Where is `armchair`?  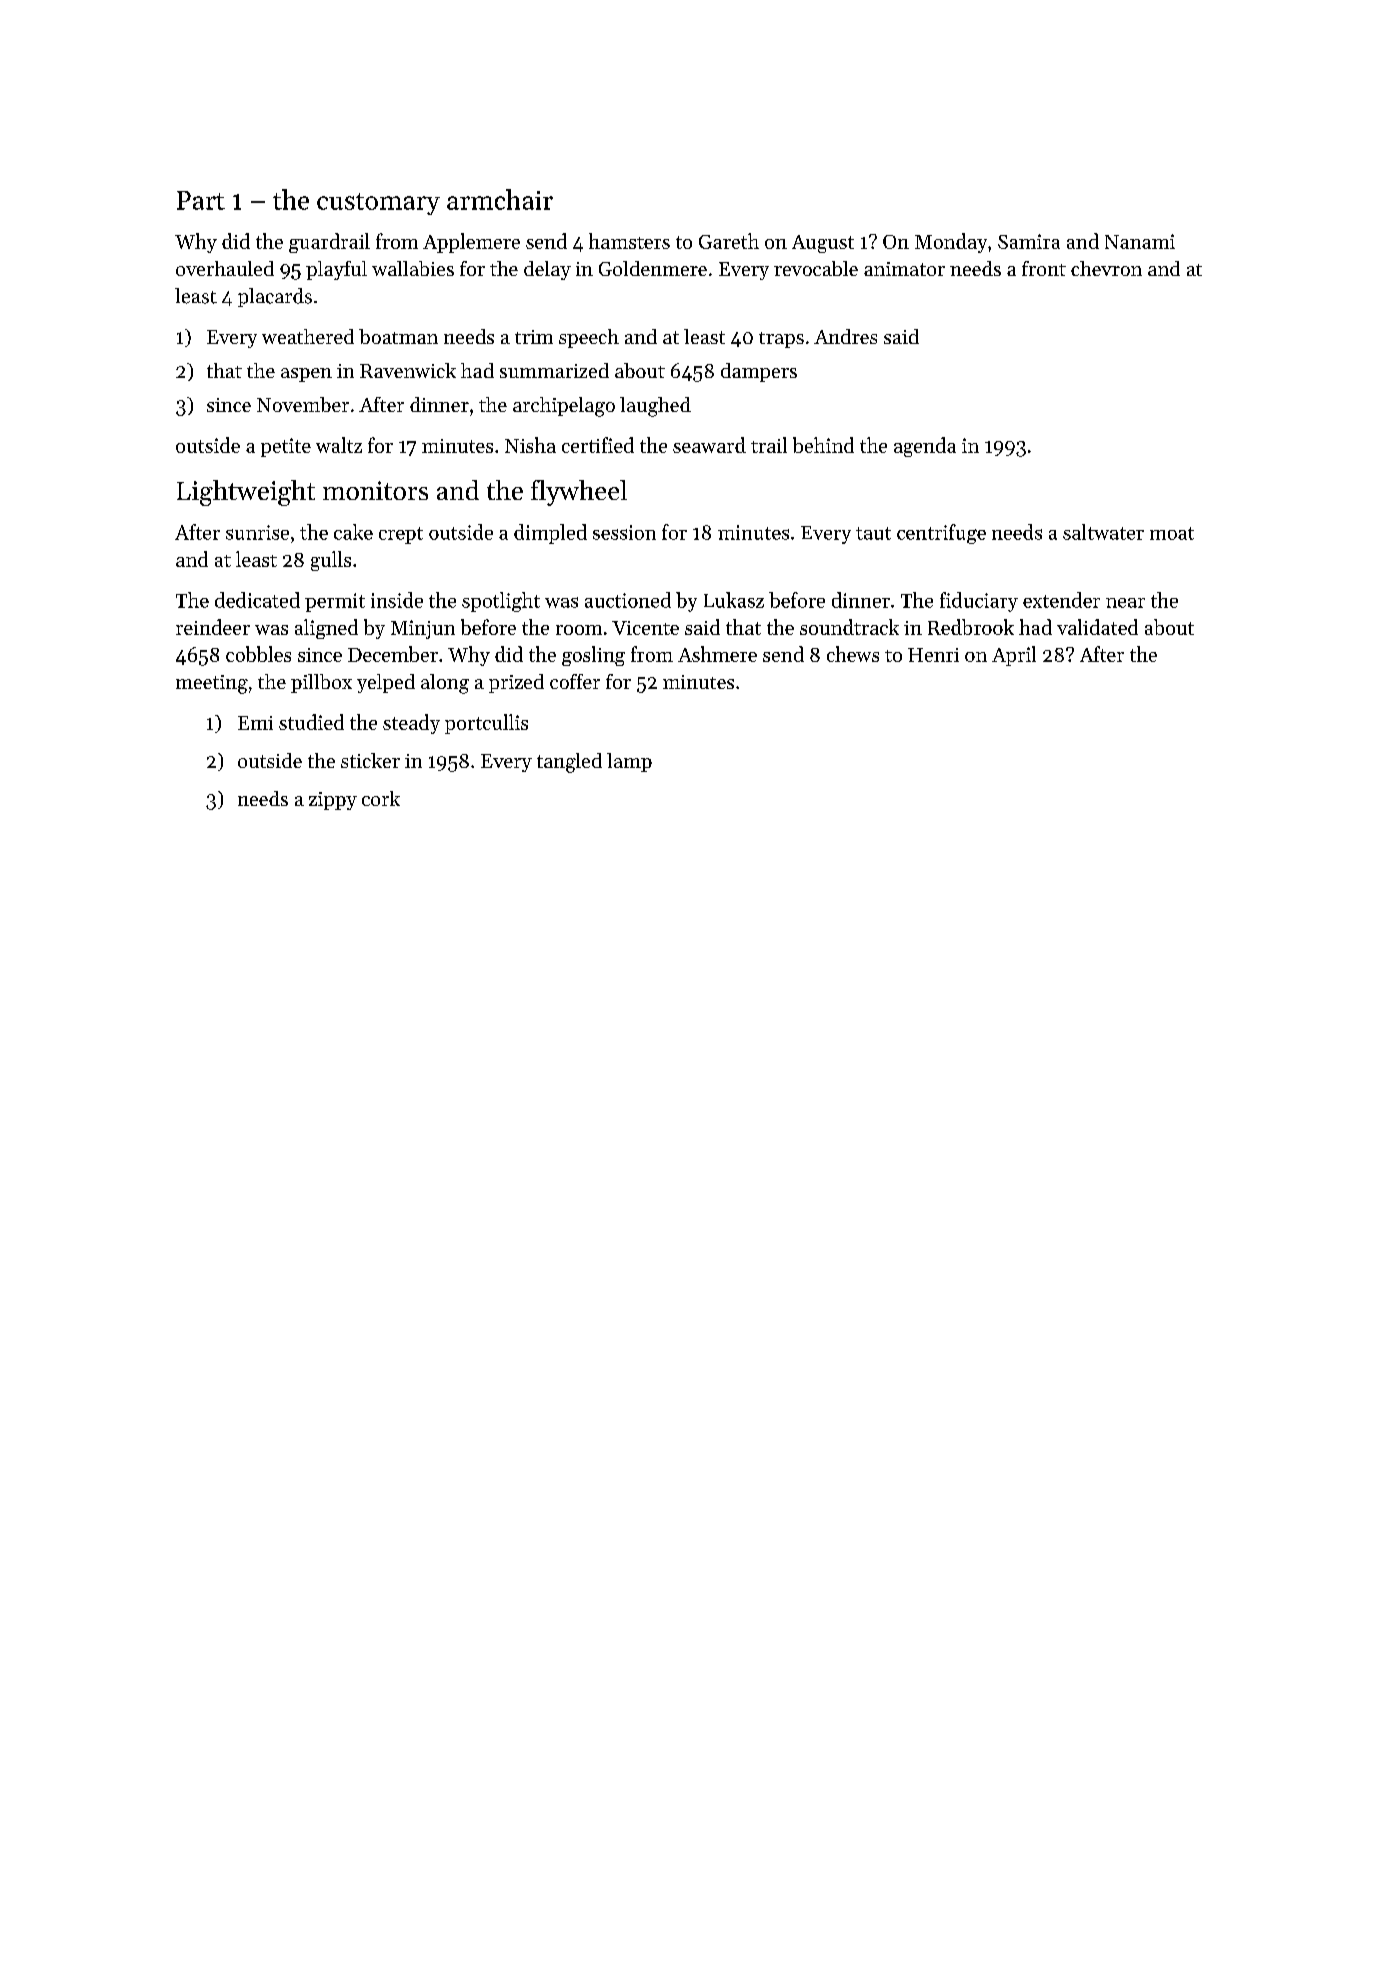 armchair is located at coordinates (500, 199).
